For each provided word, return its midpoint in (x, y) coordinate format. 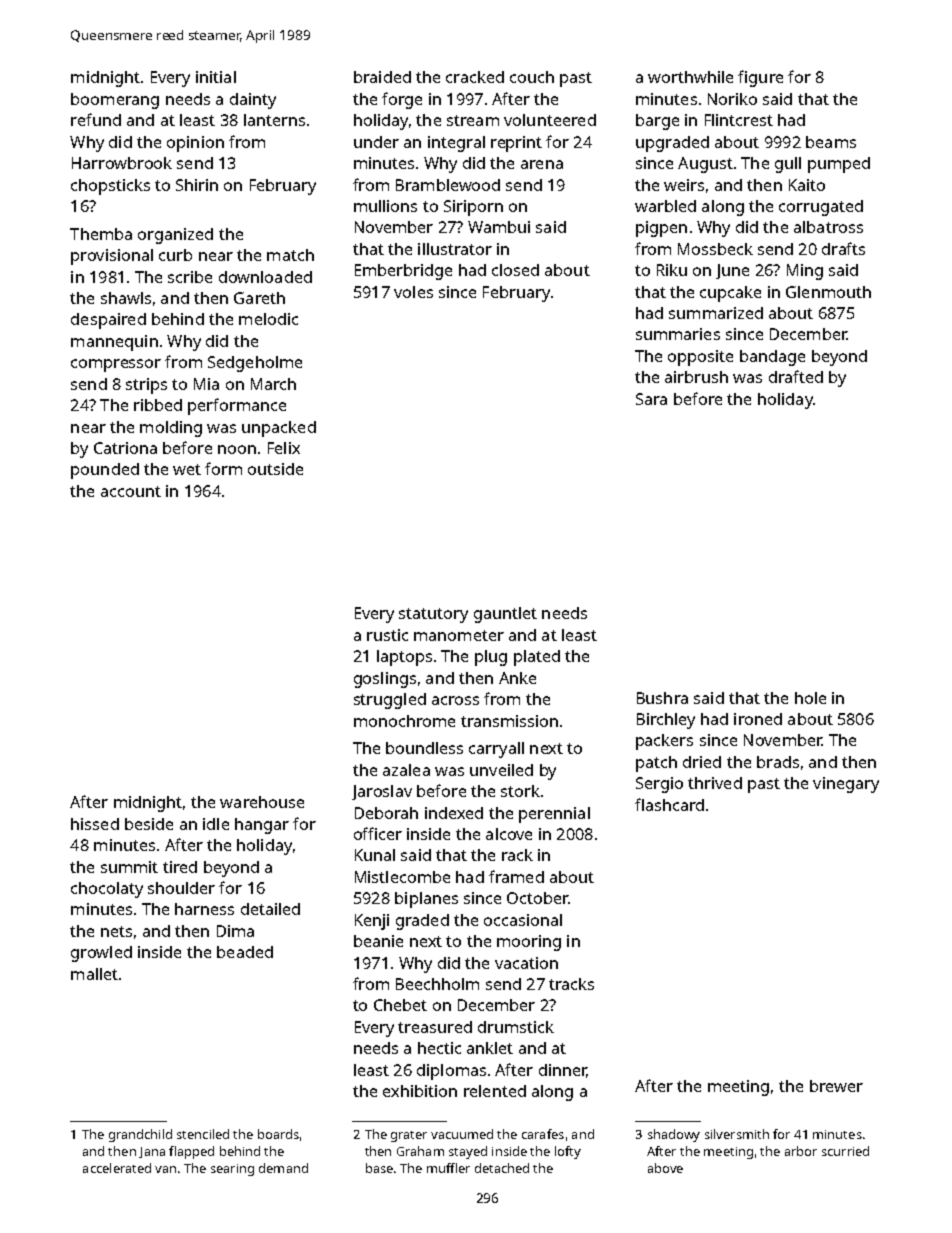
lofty (568, 1152)
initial (216, 77)
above (665, 1168)
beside (149, 824)
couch (532, 77)
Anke (517, 678)
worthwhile (690, 77)
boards (278, 1134)
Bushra (662, 698)
